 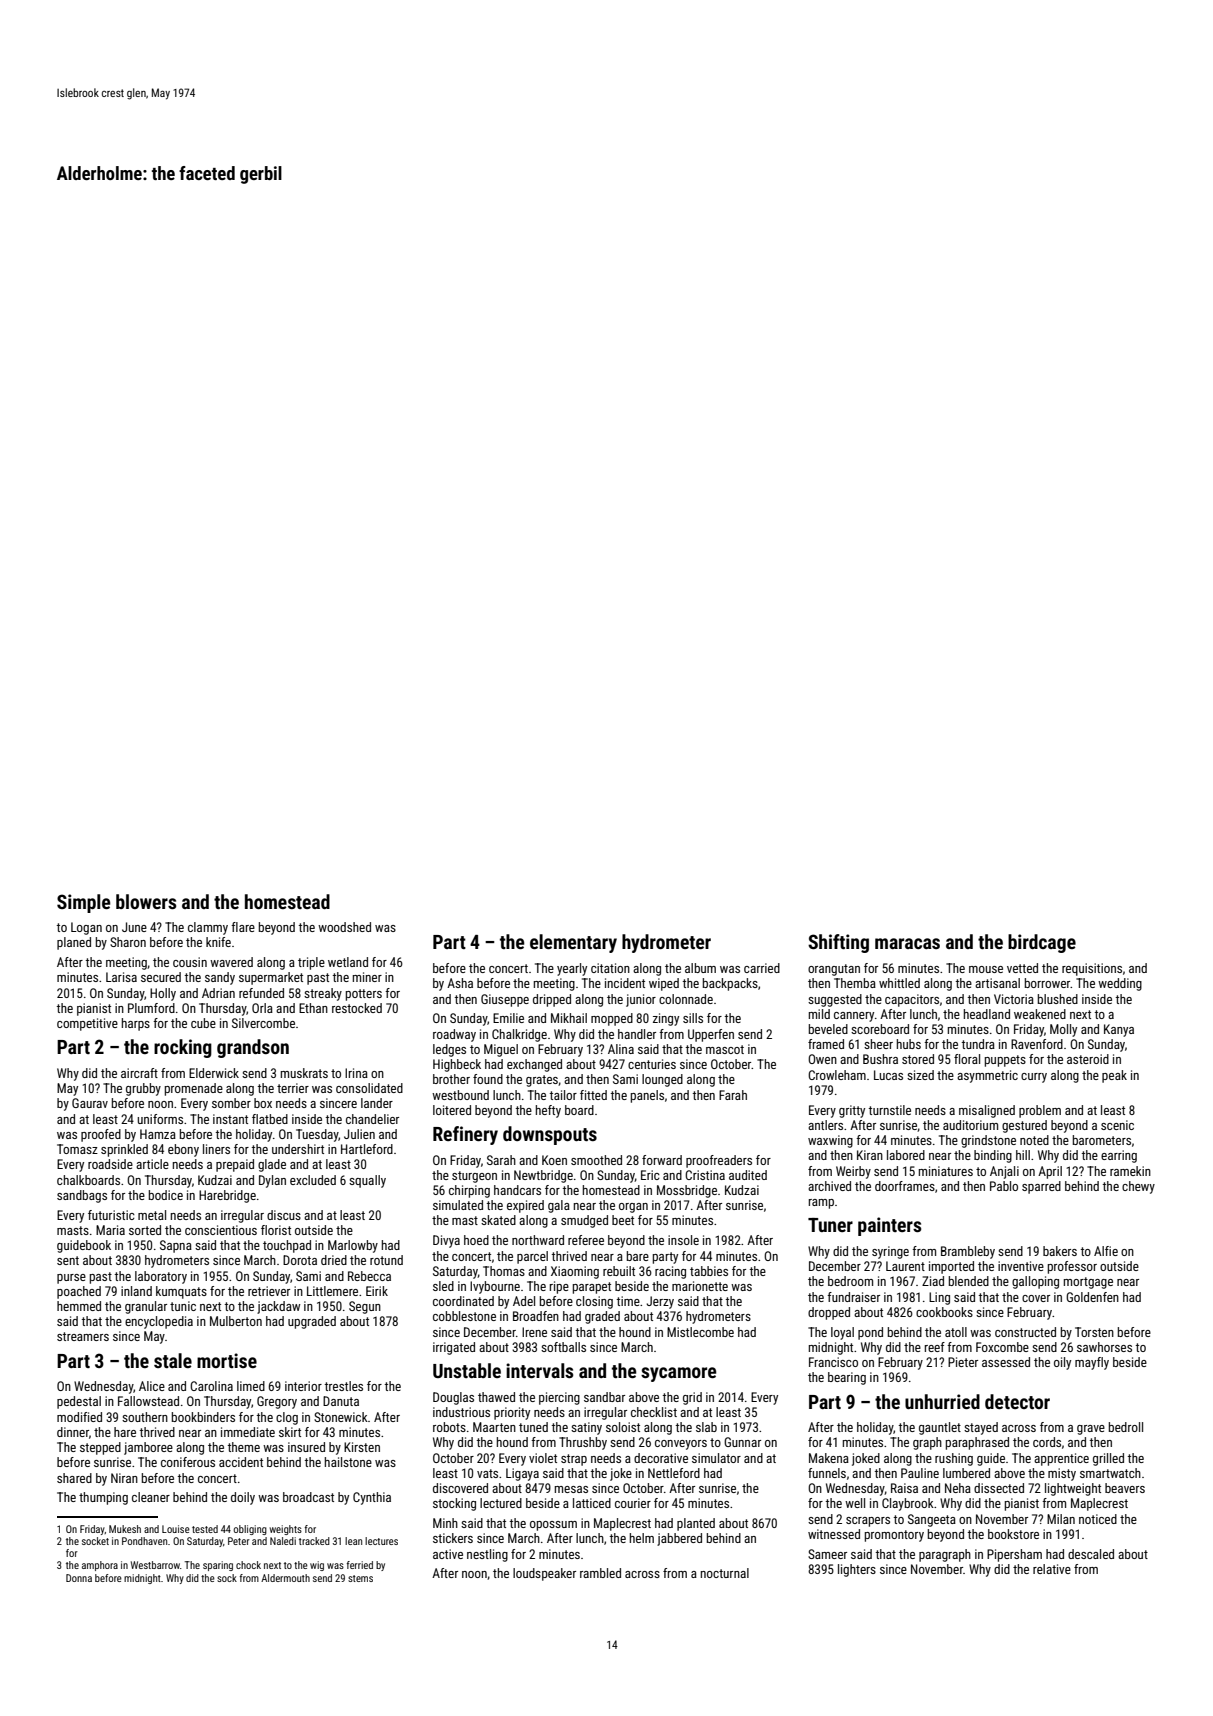 What do you see at coordinates (700, 968) in the document?
I see `album` at bounding box center [700, 968].
